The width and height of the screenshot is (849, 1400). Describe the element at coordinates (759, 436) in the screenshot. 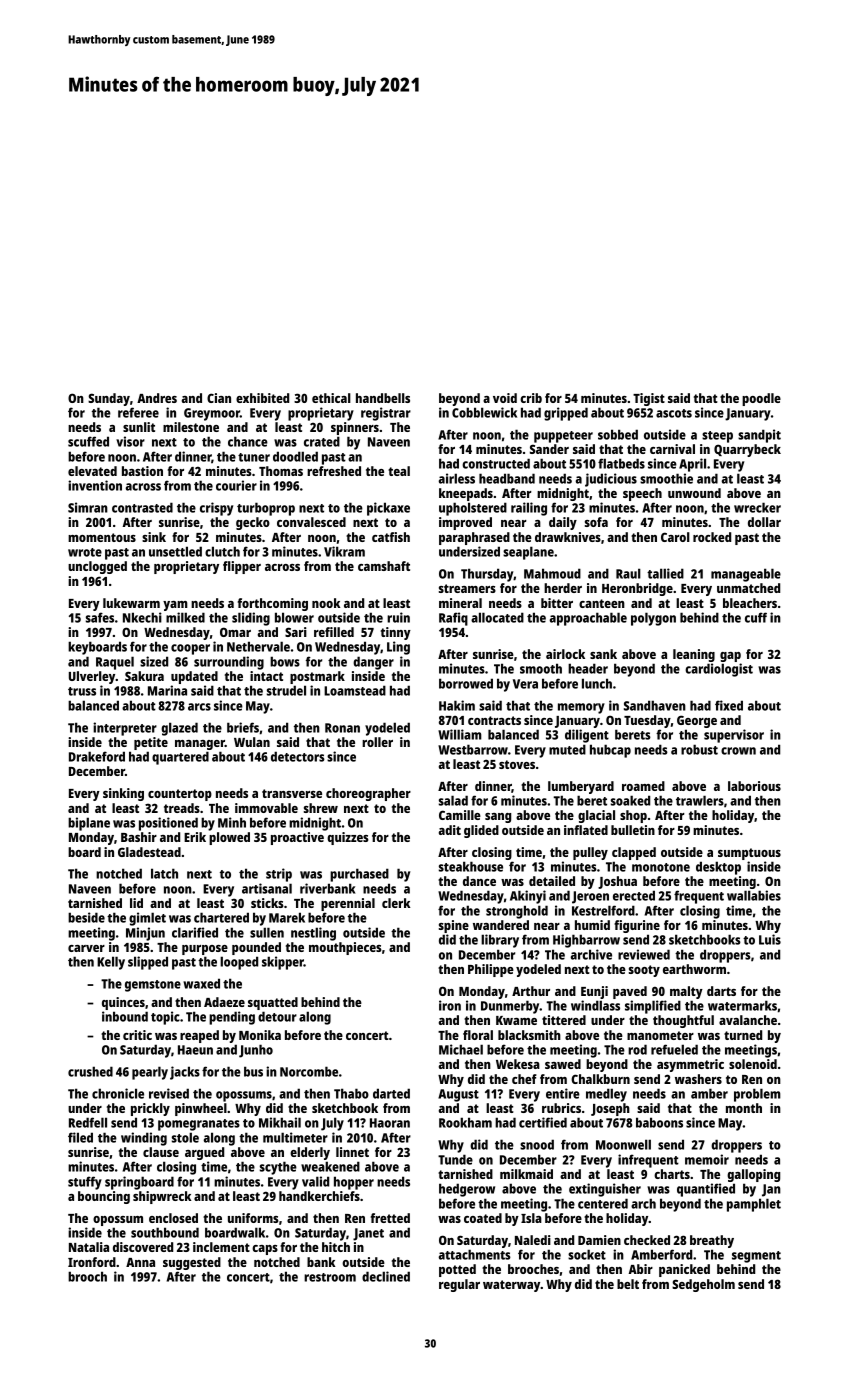

I see `sandpit` at that location.
